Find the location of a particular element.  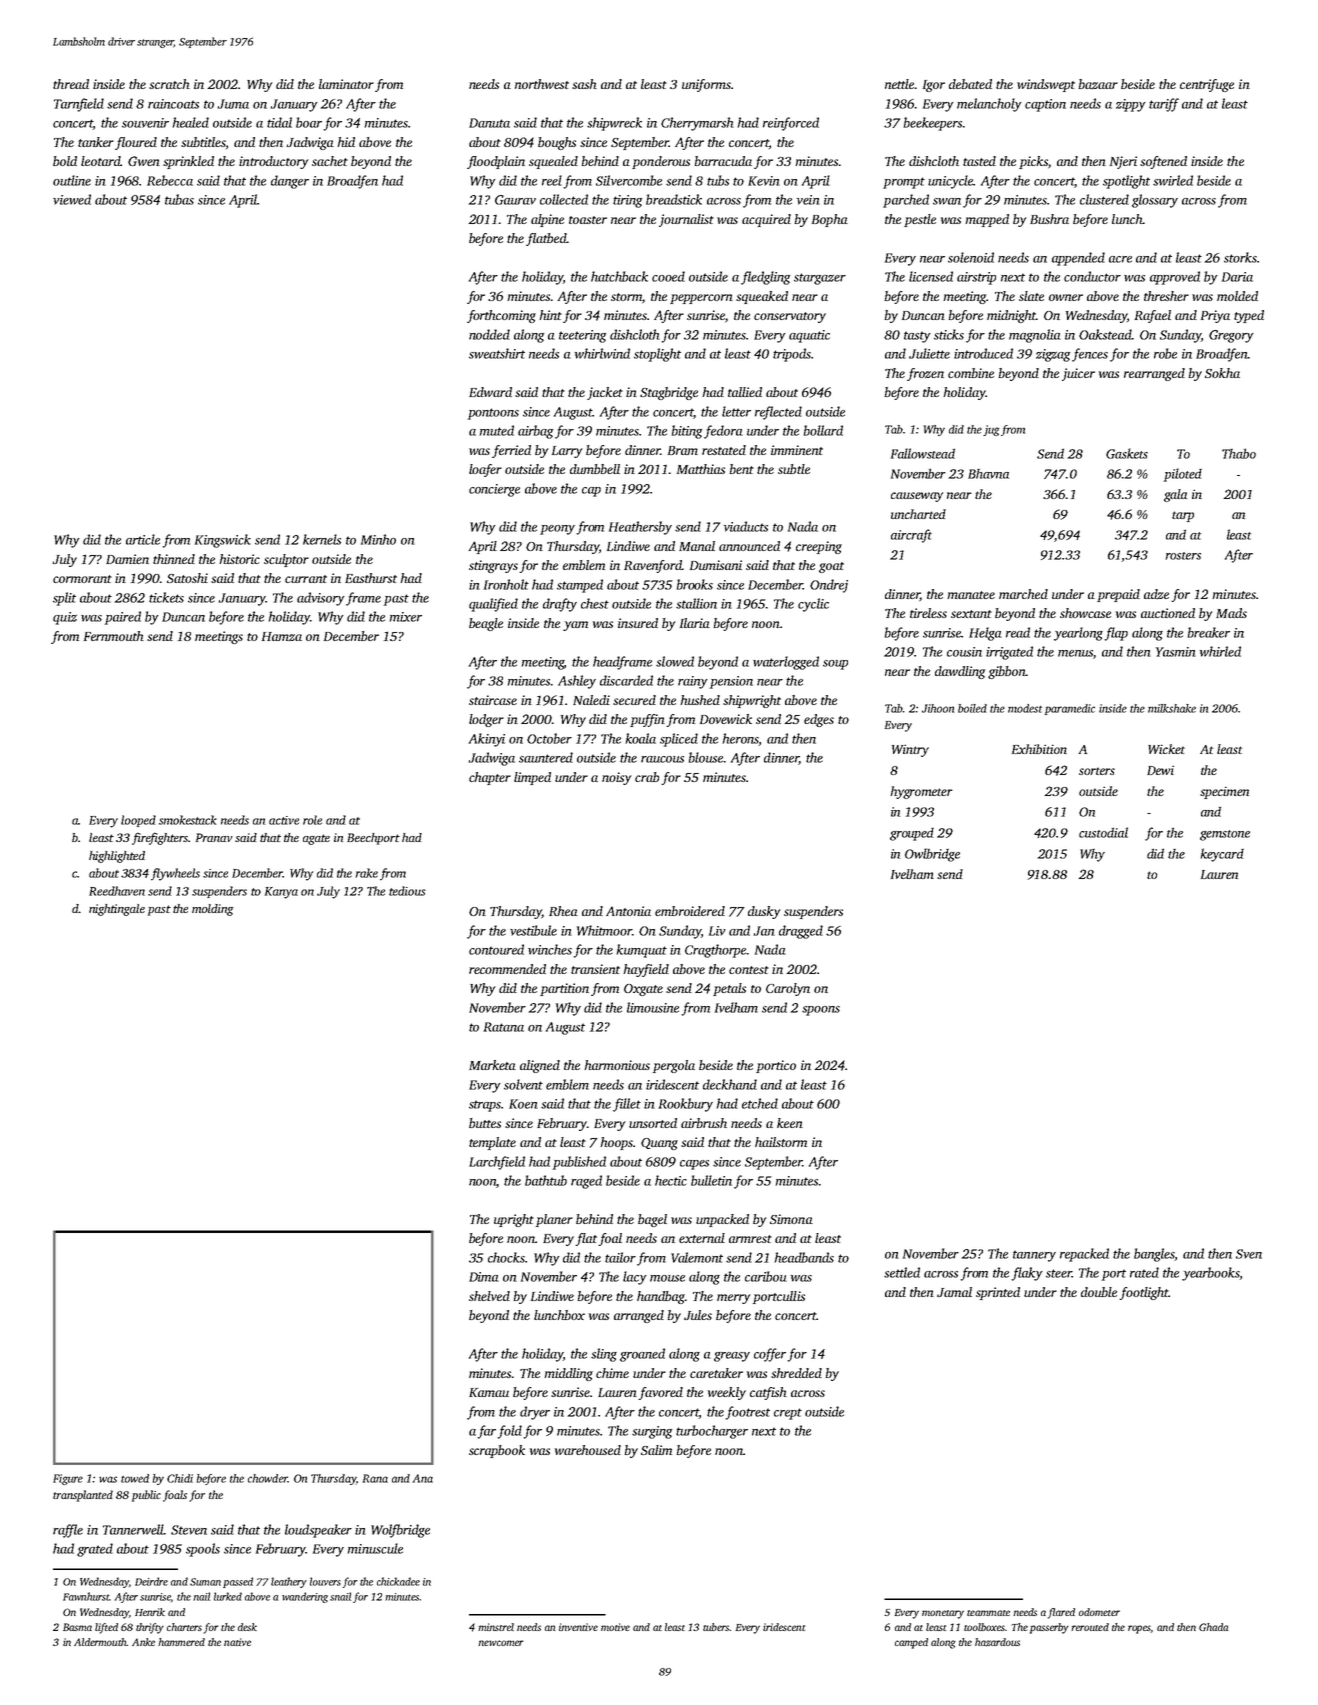

newcomer is located at coordinates (501, 1643).
